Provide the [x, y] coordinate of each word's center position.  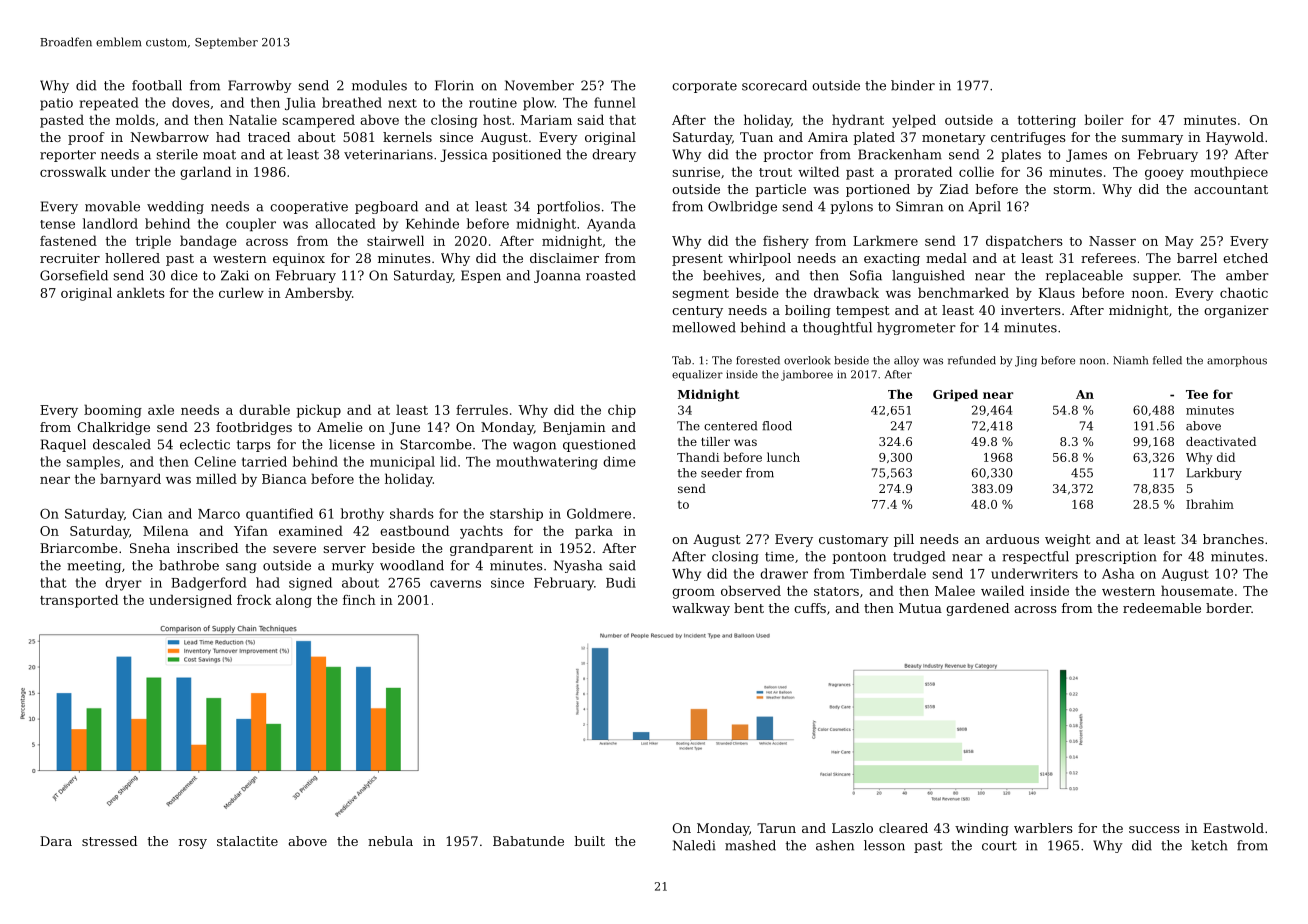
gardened [977, 609]
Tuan [756, 137]
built [589, 841]
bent [749, 608]
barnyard [130, 480]
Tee [1197, 394]
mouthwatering [547, 463]
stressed [109, 841]
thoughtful [837, 328]
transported [79, 601]
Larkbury [1214, 474]
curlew [241, 292]
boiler [1104, 119]
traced [269, 137]
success [1154, 829]
